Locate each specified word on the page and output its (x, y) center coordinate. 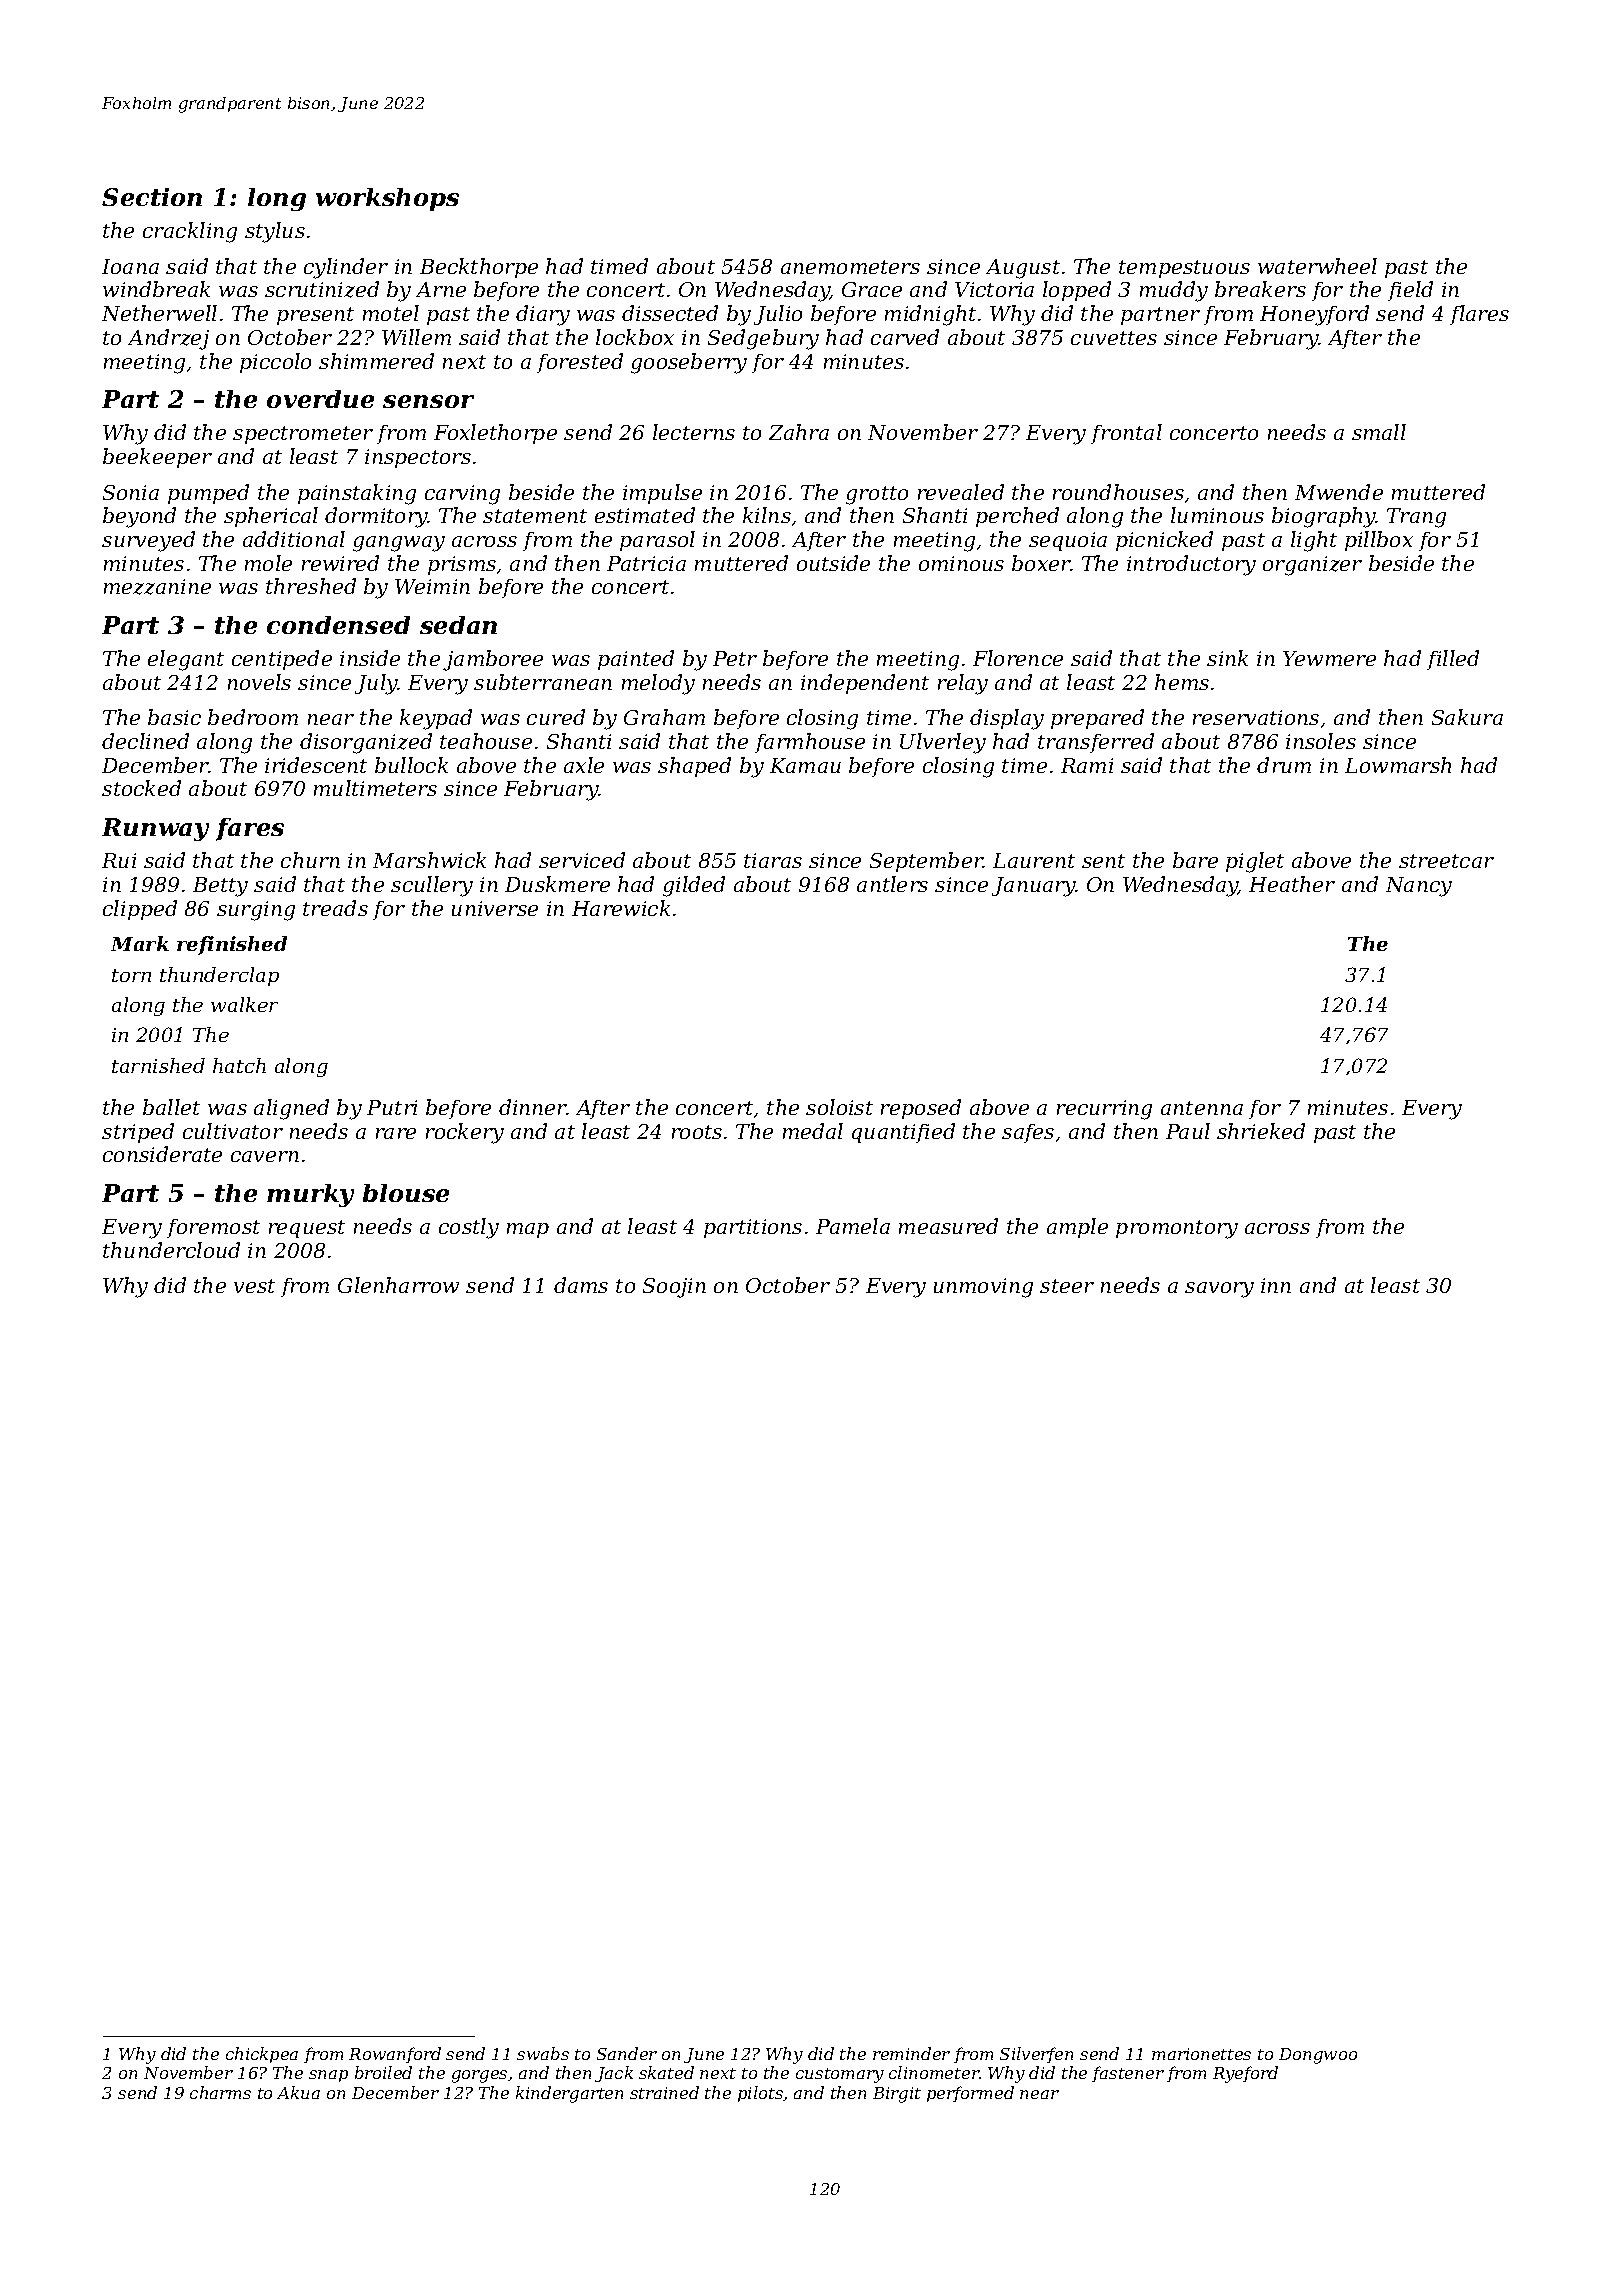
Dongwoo (1318, 2056)
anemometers (850, 267)
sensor (428, 401)
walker (244, 1004)
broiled (383, 2072)
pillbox (1379, 541)
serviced (582, 860)
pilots (760, 2094)
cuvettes (1114, 338)
